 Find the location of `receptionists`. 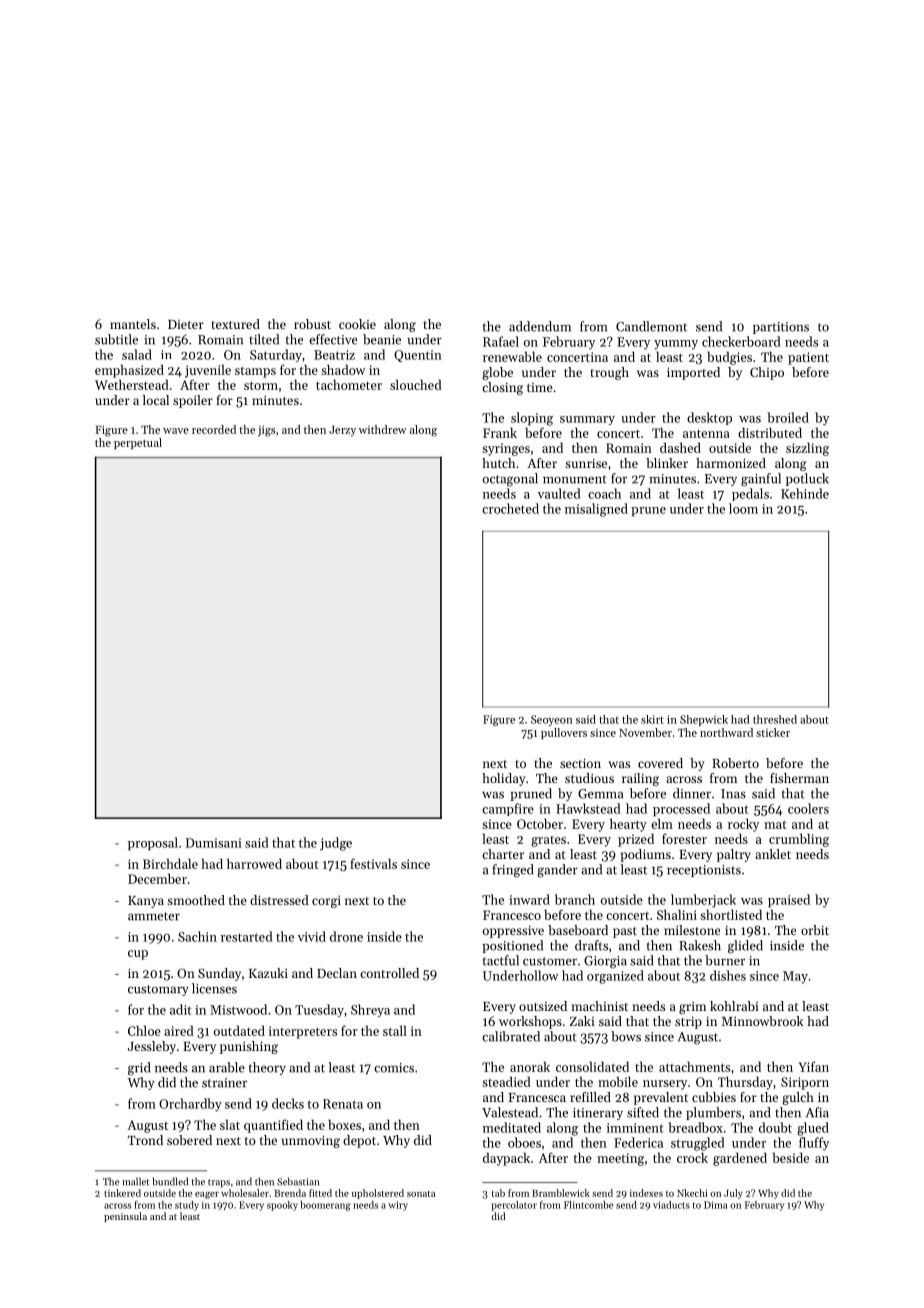

receptionists is located at coordinates (704, 871).
